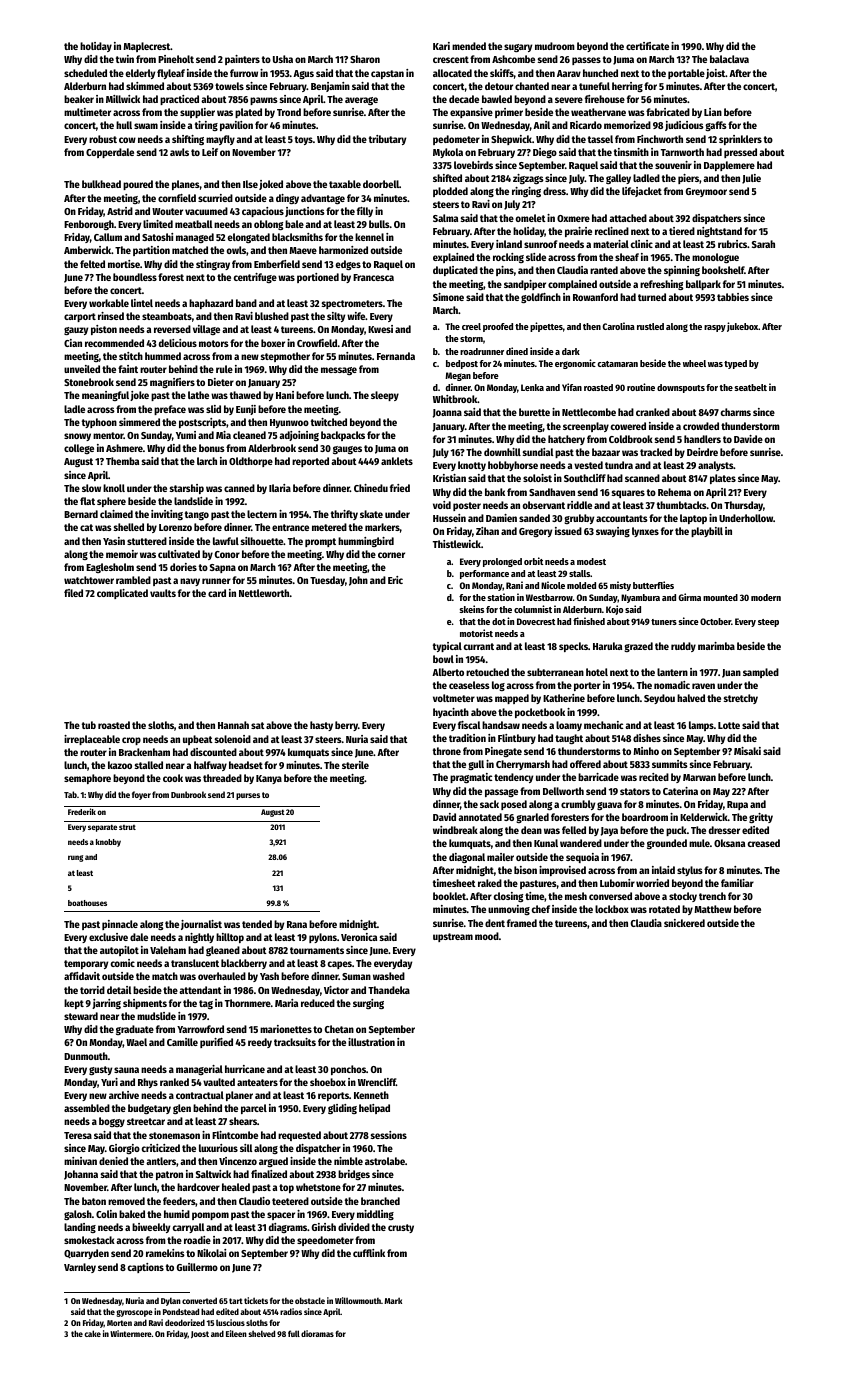 Image resolution: width=849 pixels, height=1400 pixels. What do you see at coordinates (518, 48) in the document?
I see `sugary` at bounding box center [518, 48].
